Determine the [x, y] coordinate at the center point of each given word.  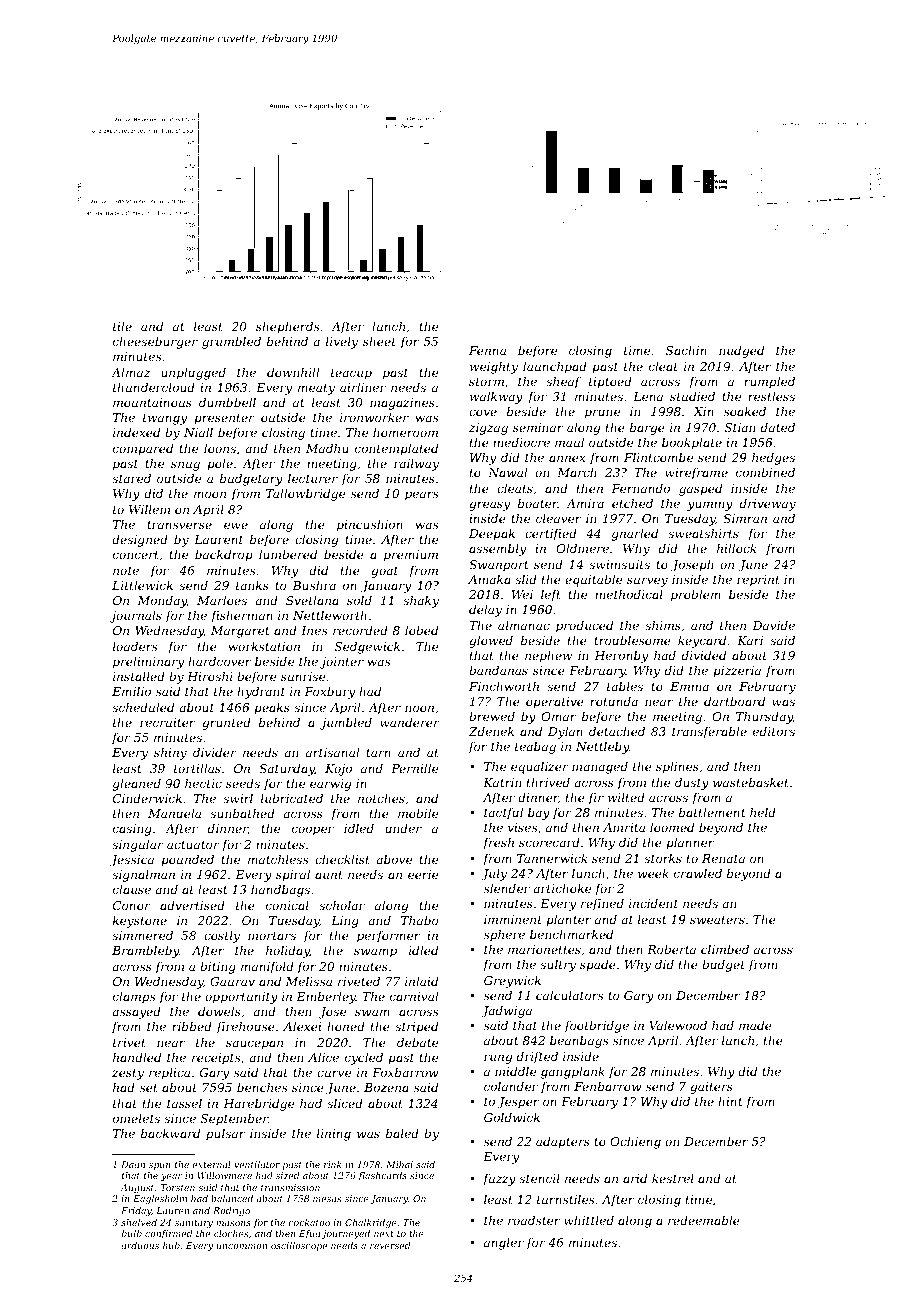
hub [171, 1245]
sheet [379, 341]
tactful [503, 813]
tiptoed [610, 382]
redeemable [704, 1220]
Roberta [671, 949]
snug [185, 466]
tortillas [197, 768]
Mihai [399, 1164]
